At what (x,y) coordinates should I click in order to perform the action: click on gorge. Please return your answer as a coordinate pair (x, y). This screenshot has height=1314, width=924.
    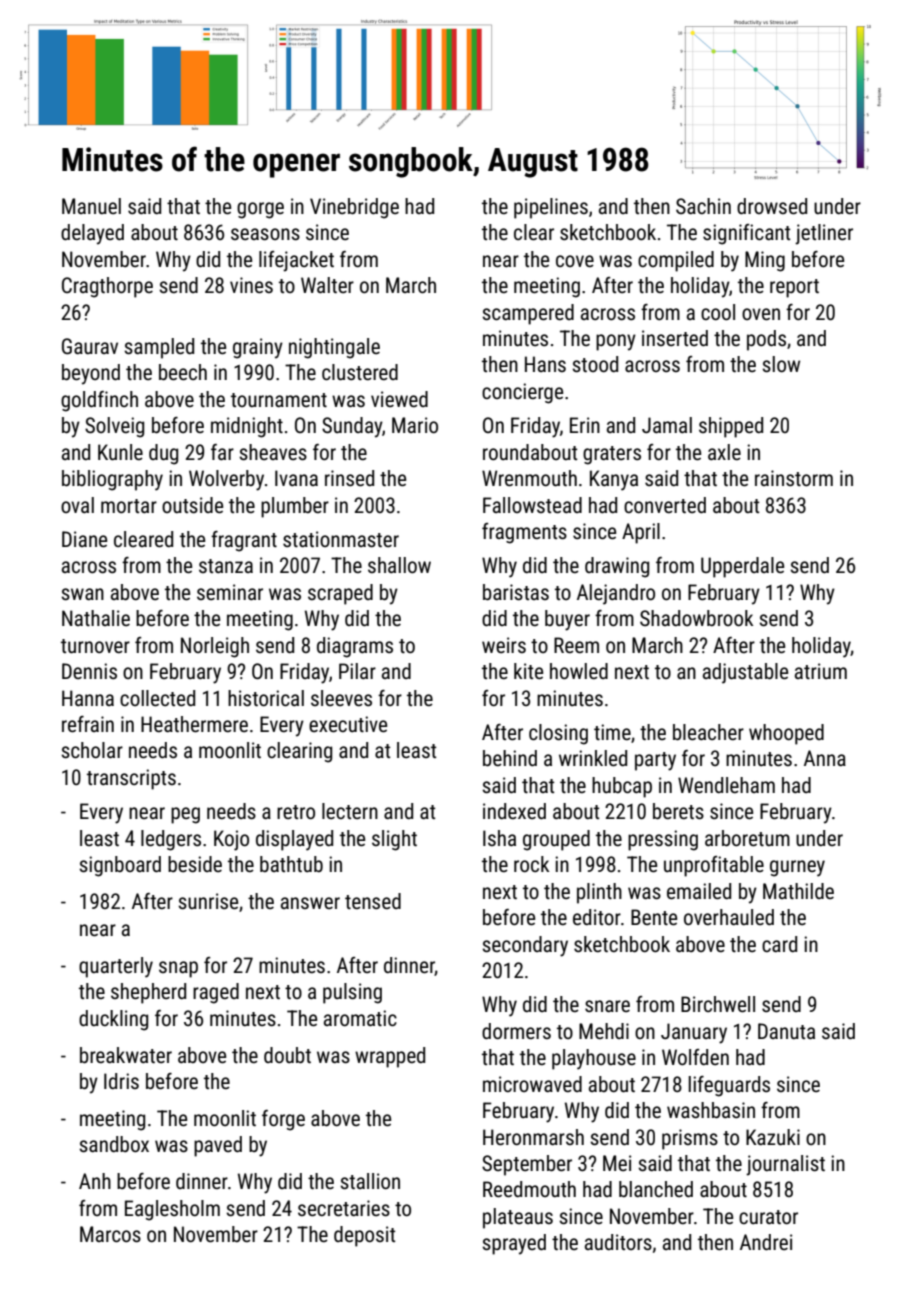
    Looking at the image, I should click on (260, 210).
